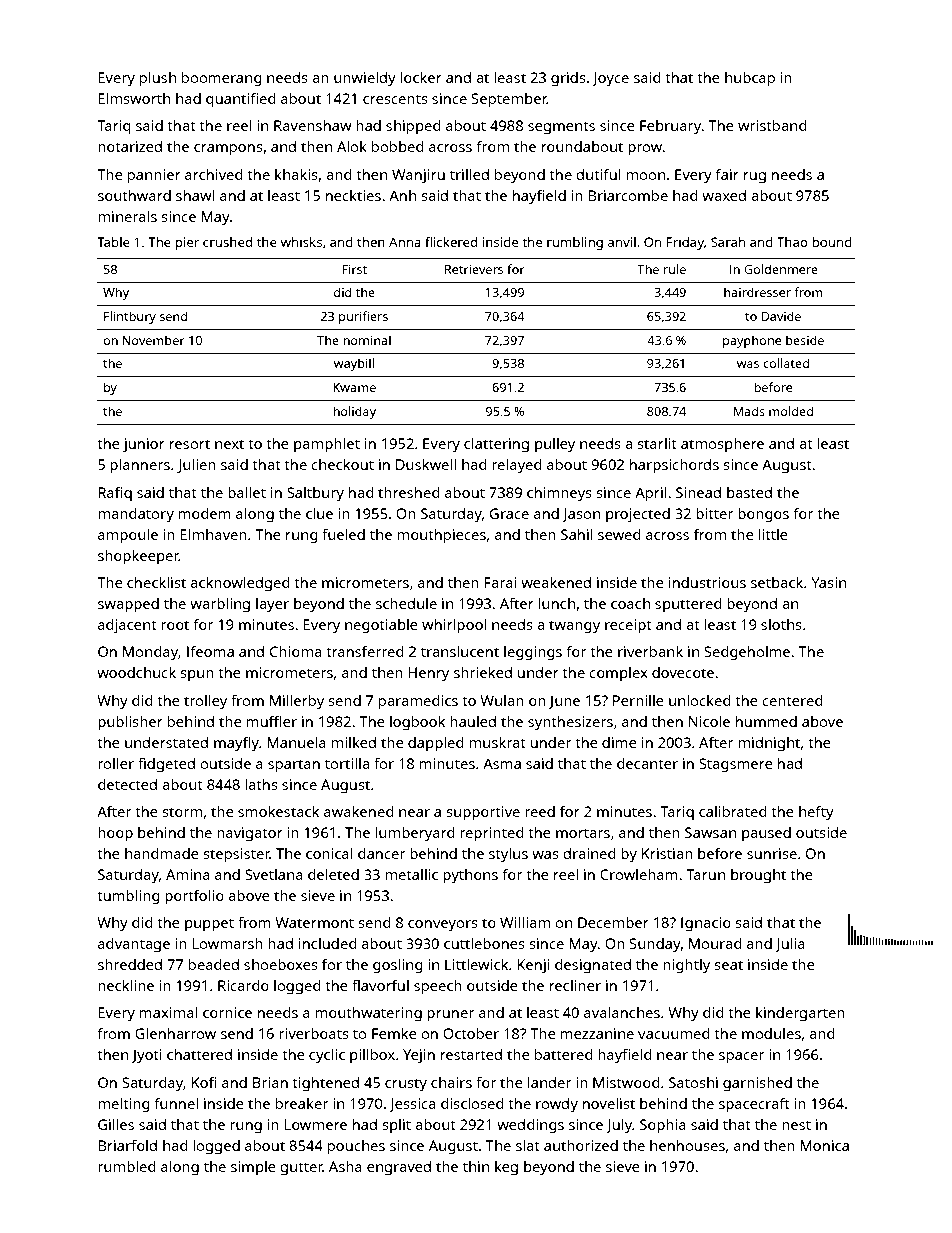  Describe the element at coordinates (506, 1168) in the screenshot. I see `keg` at that location.
